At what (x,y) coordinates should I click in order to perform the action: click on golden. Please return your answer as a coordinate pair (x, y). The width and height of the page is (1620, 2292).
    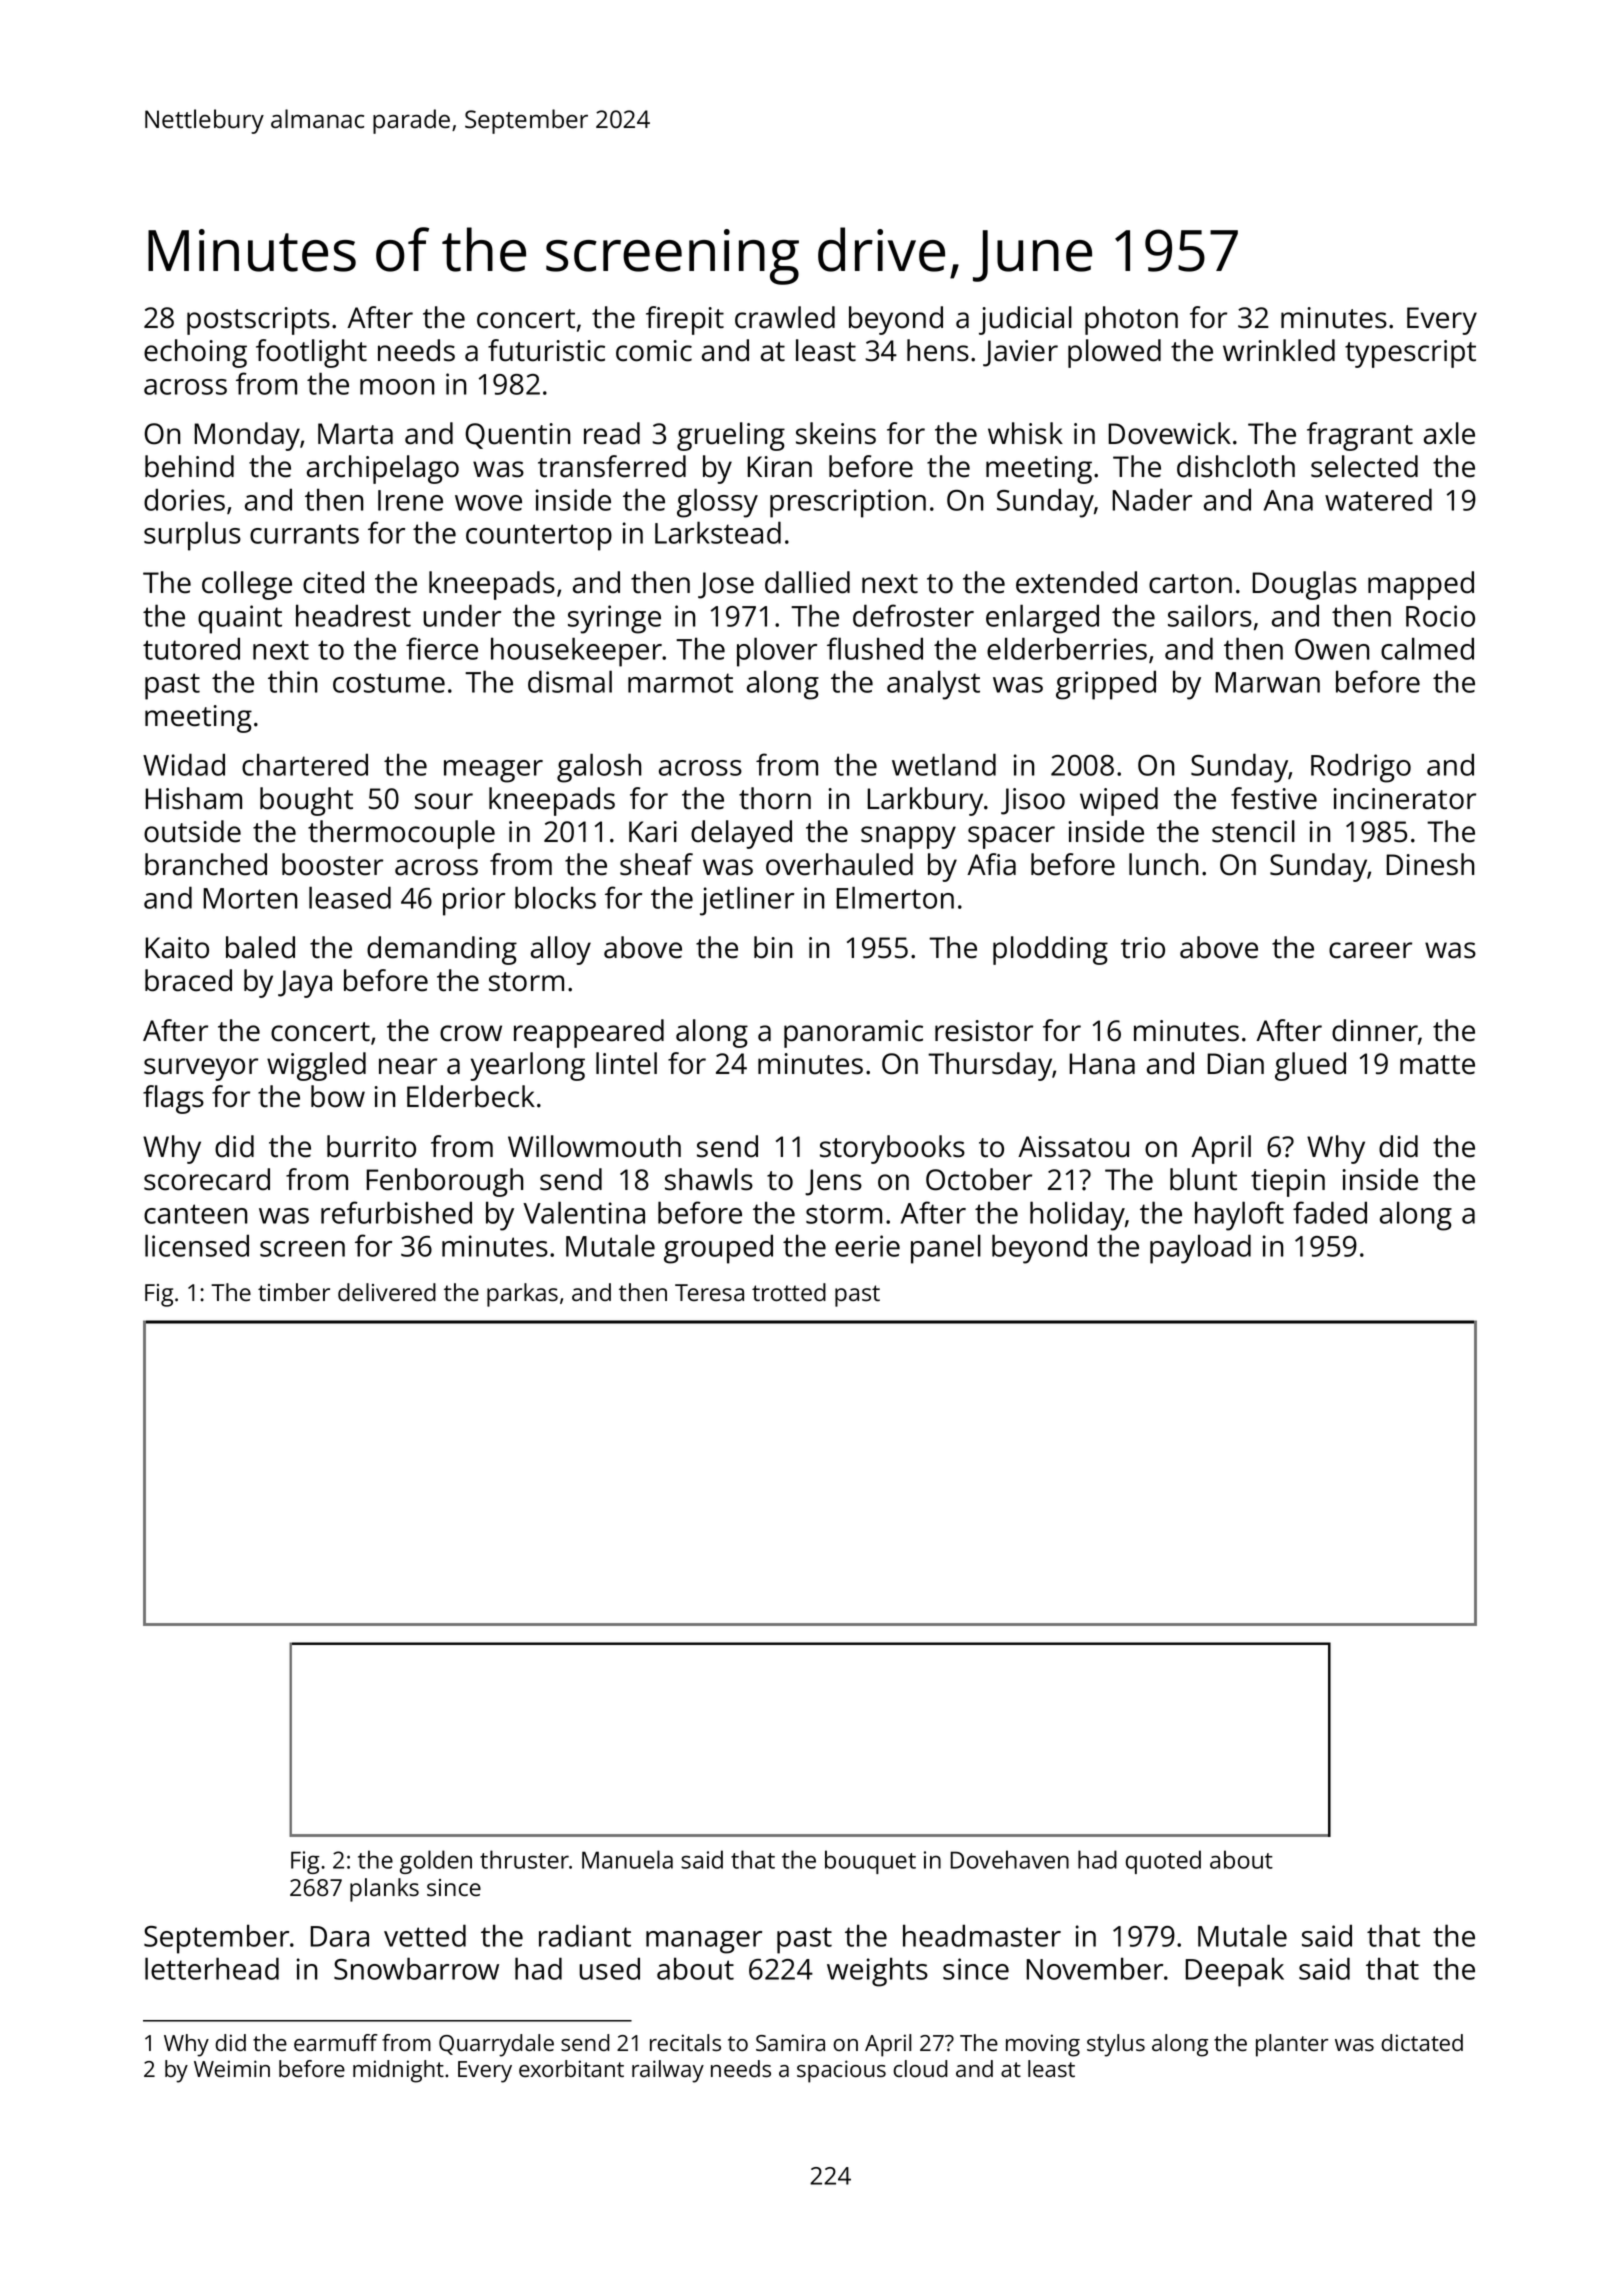
    Looking at the image, I should click on (436, 1862).
